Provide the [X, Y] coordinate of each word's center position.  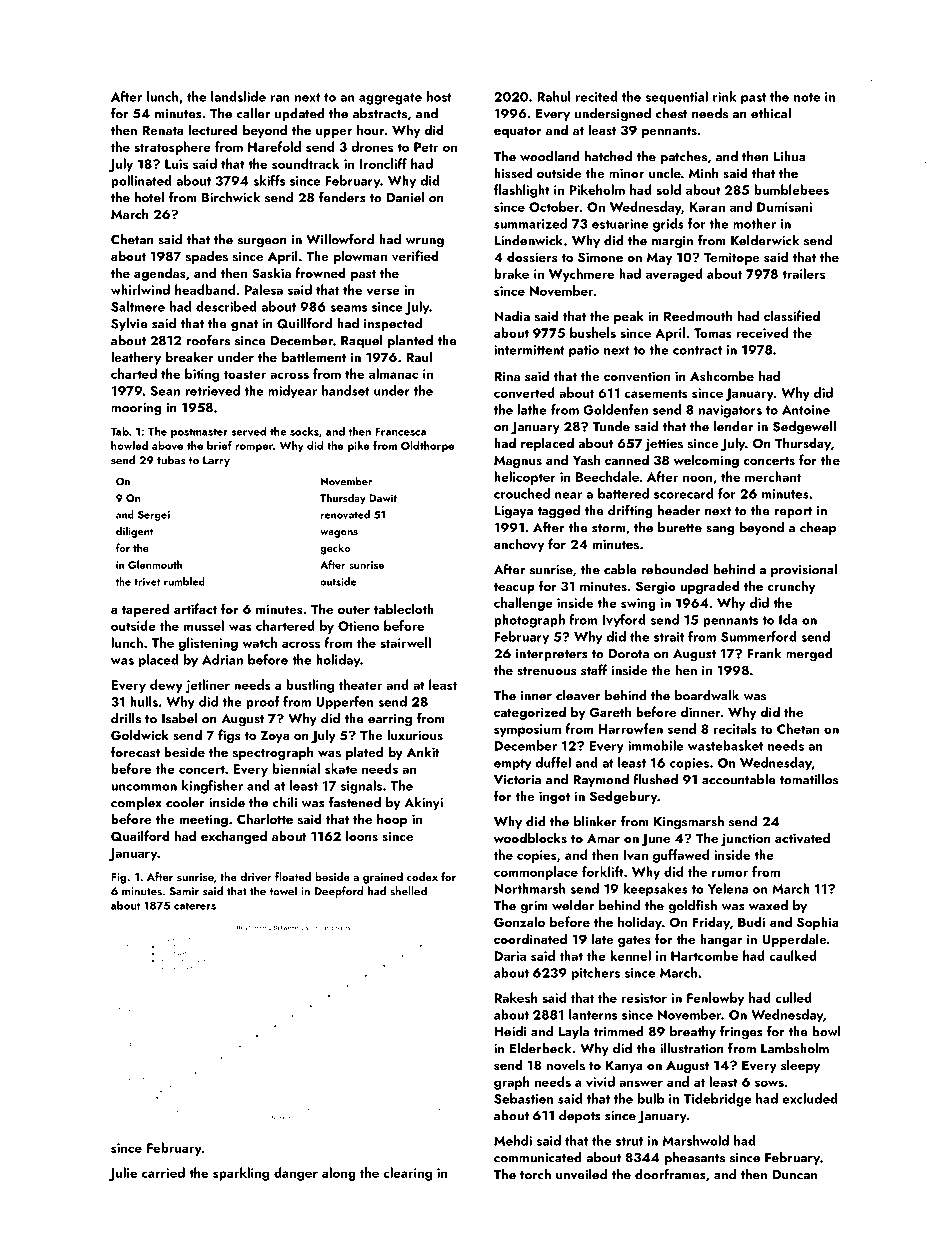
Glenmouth [155, 564]
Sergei [154, 516]
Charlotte [265, 818]
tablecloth [404, 608]
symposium [527, 730]
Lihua [790, 156]
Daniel [405, 197]
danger [296, 1174]
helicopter [525, 478]
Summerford [759, 636]
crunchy [791, 587]
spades [207, 257]
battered [623, 493]
